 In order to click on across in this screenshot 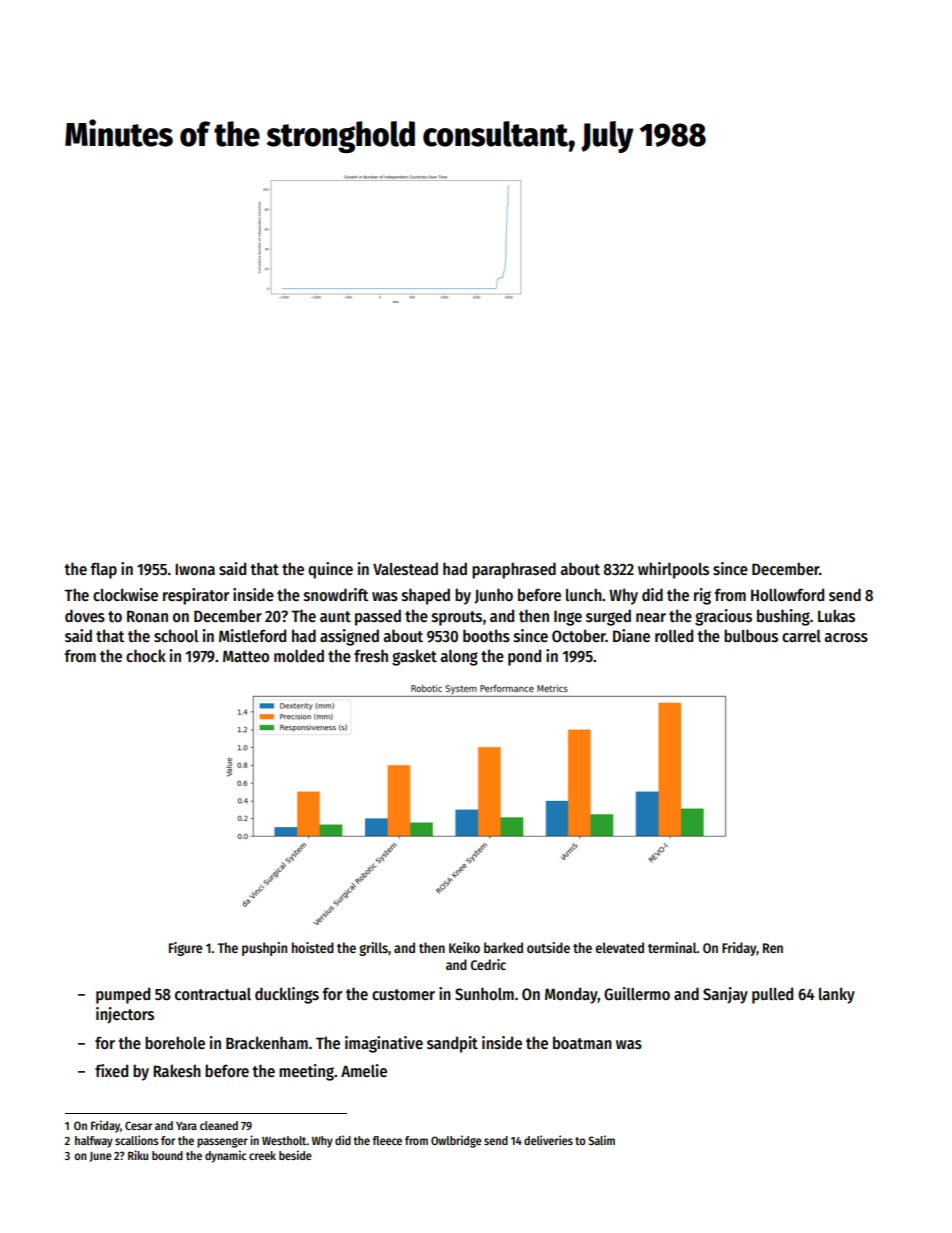, I will do `click(846, 637)`.
